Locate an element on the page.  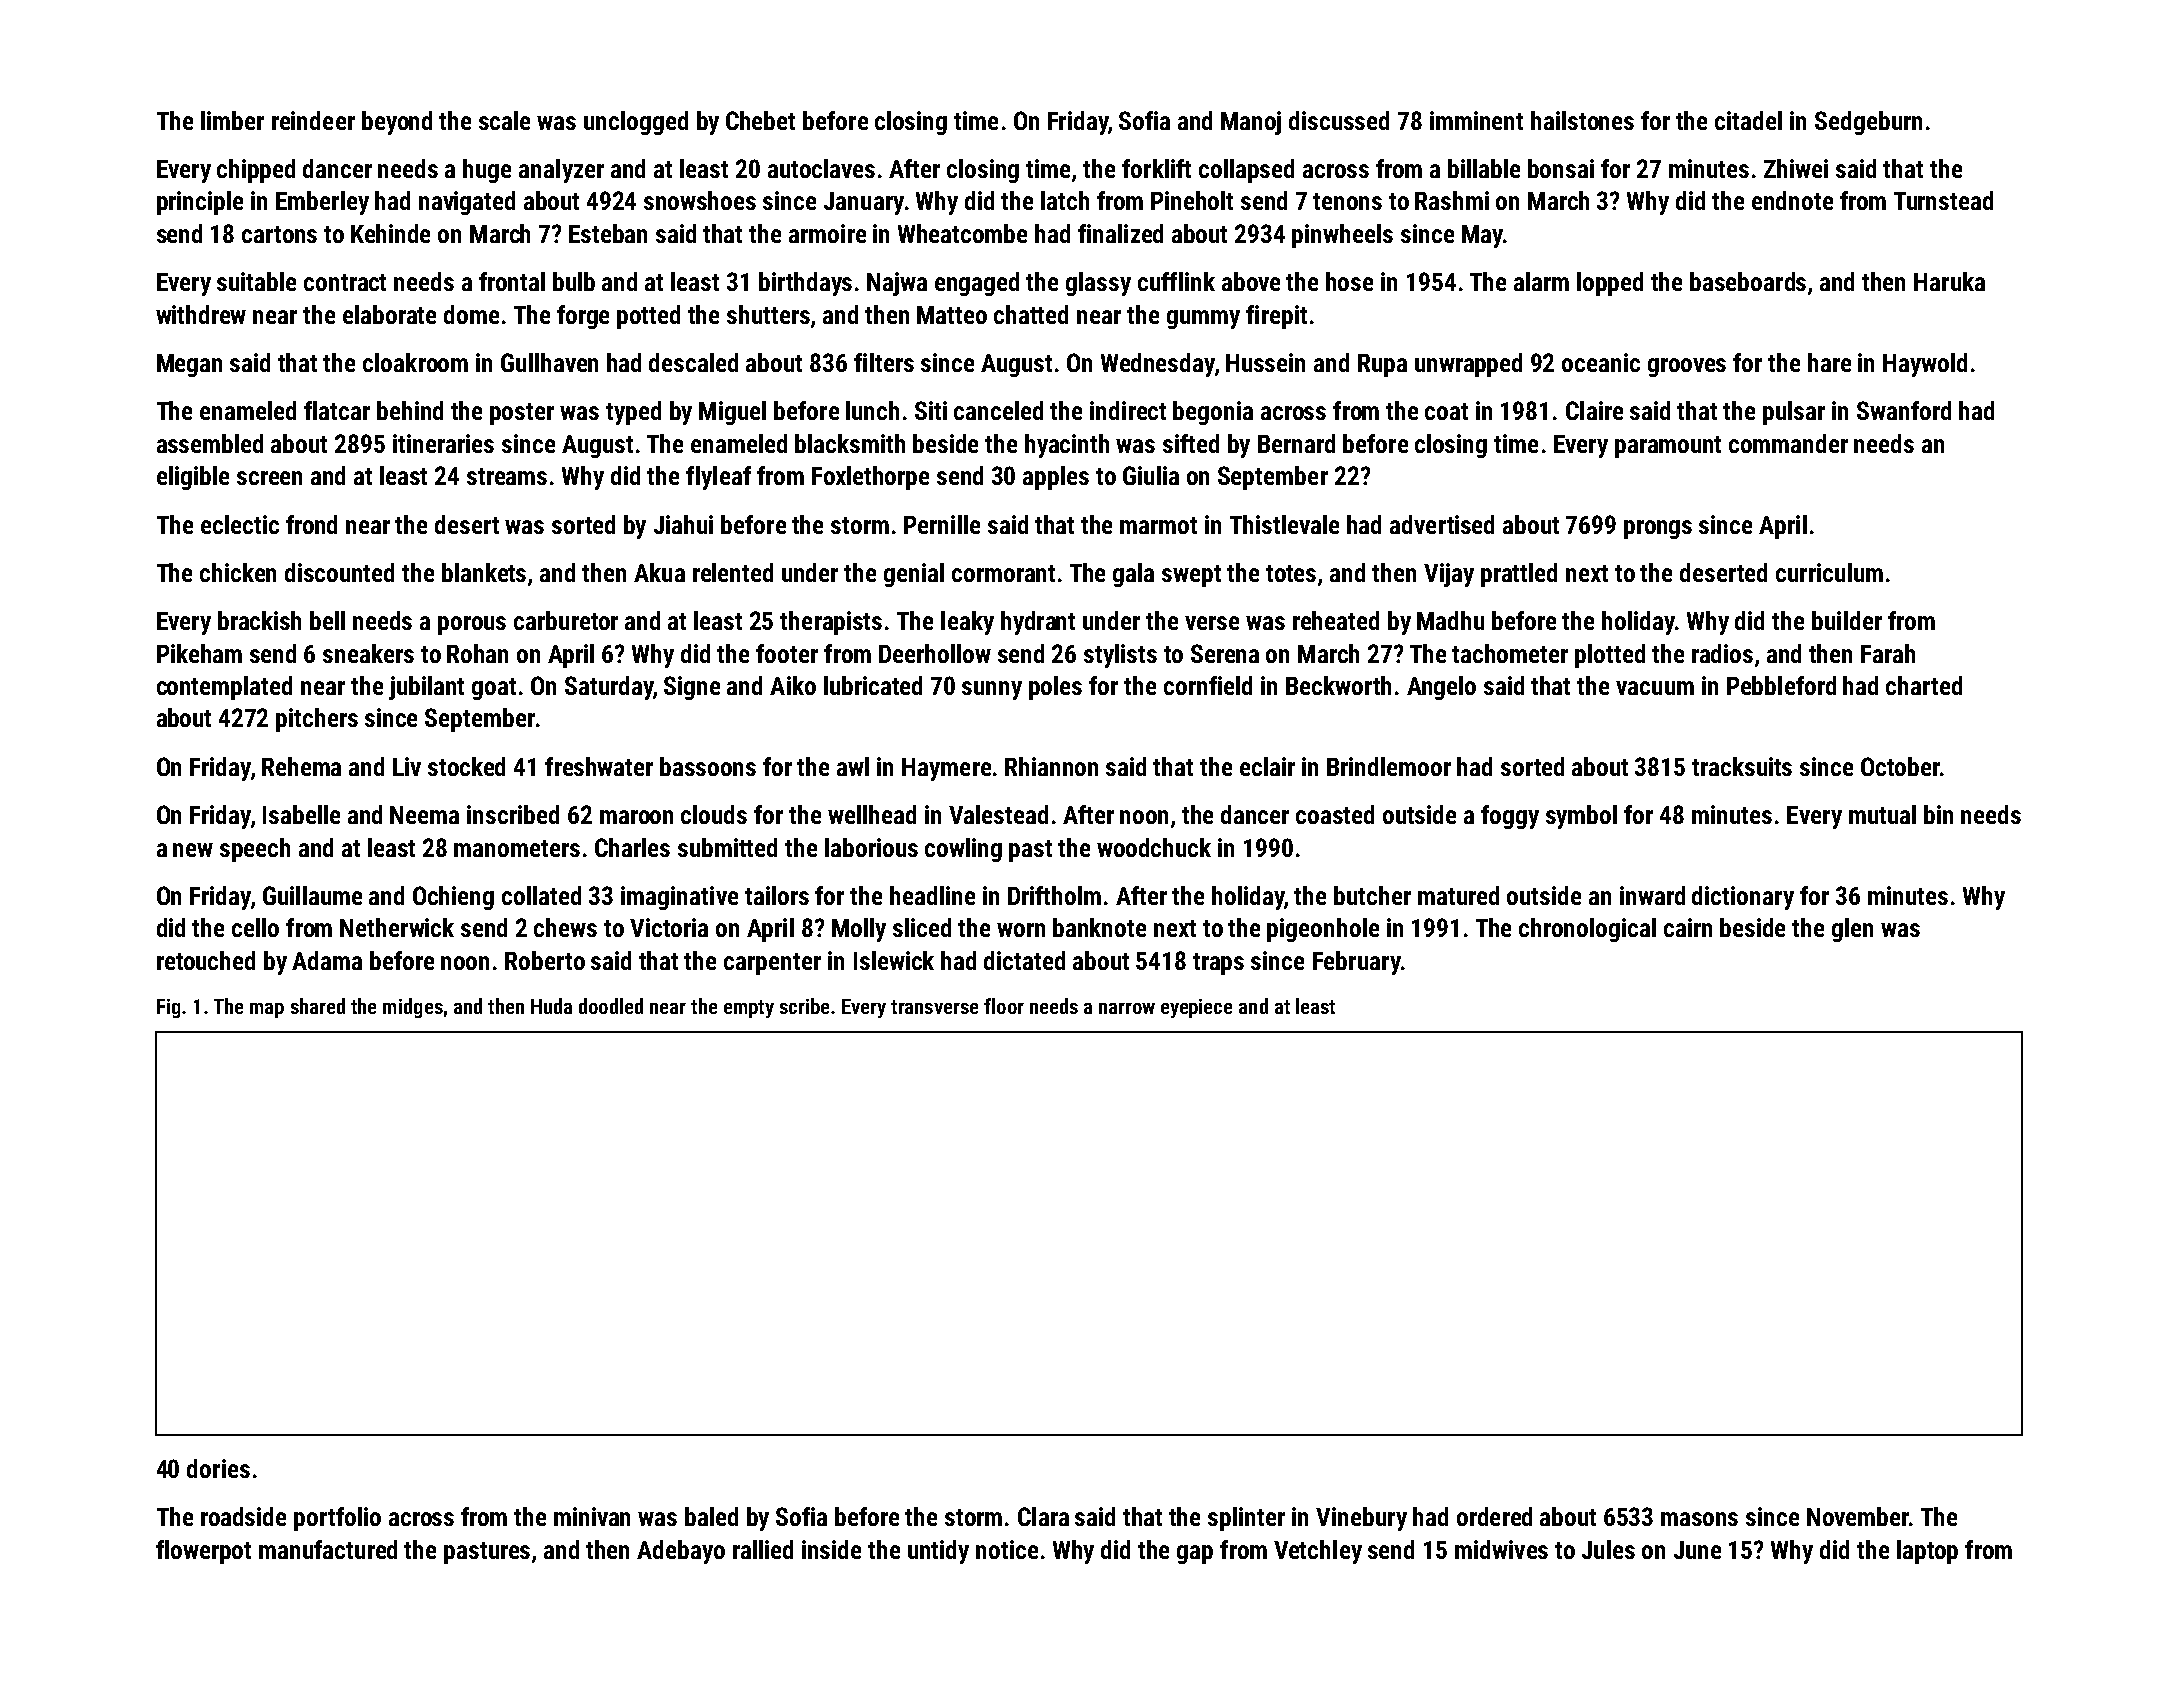
floor is located at coordinates (1004, 1006).
